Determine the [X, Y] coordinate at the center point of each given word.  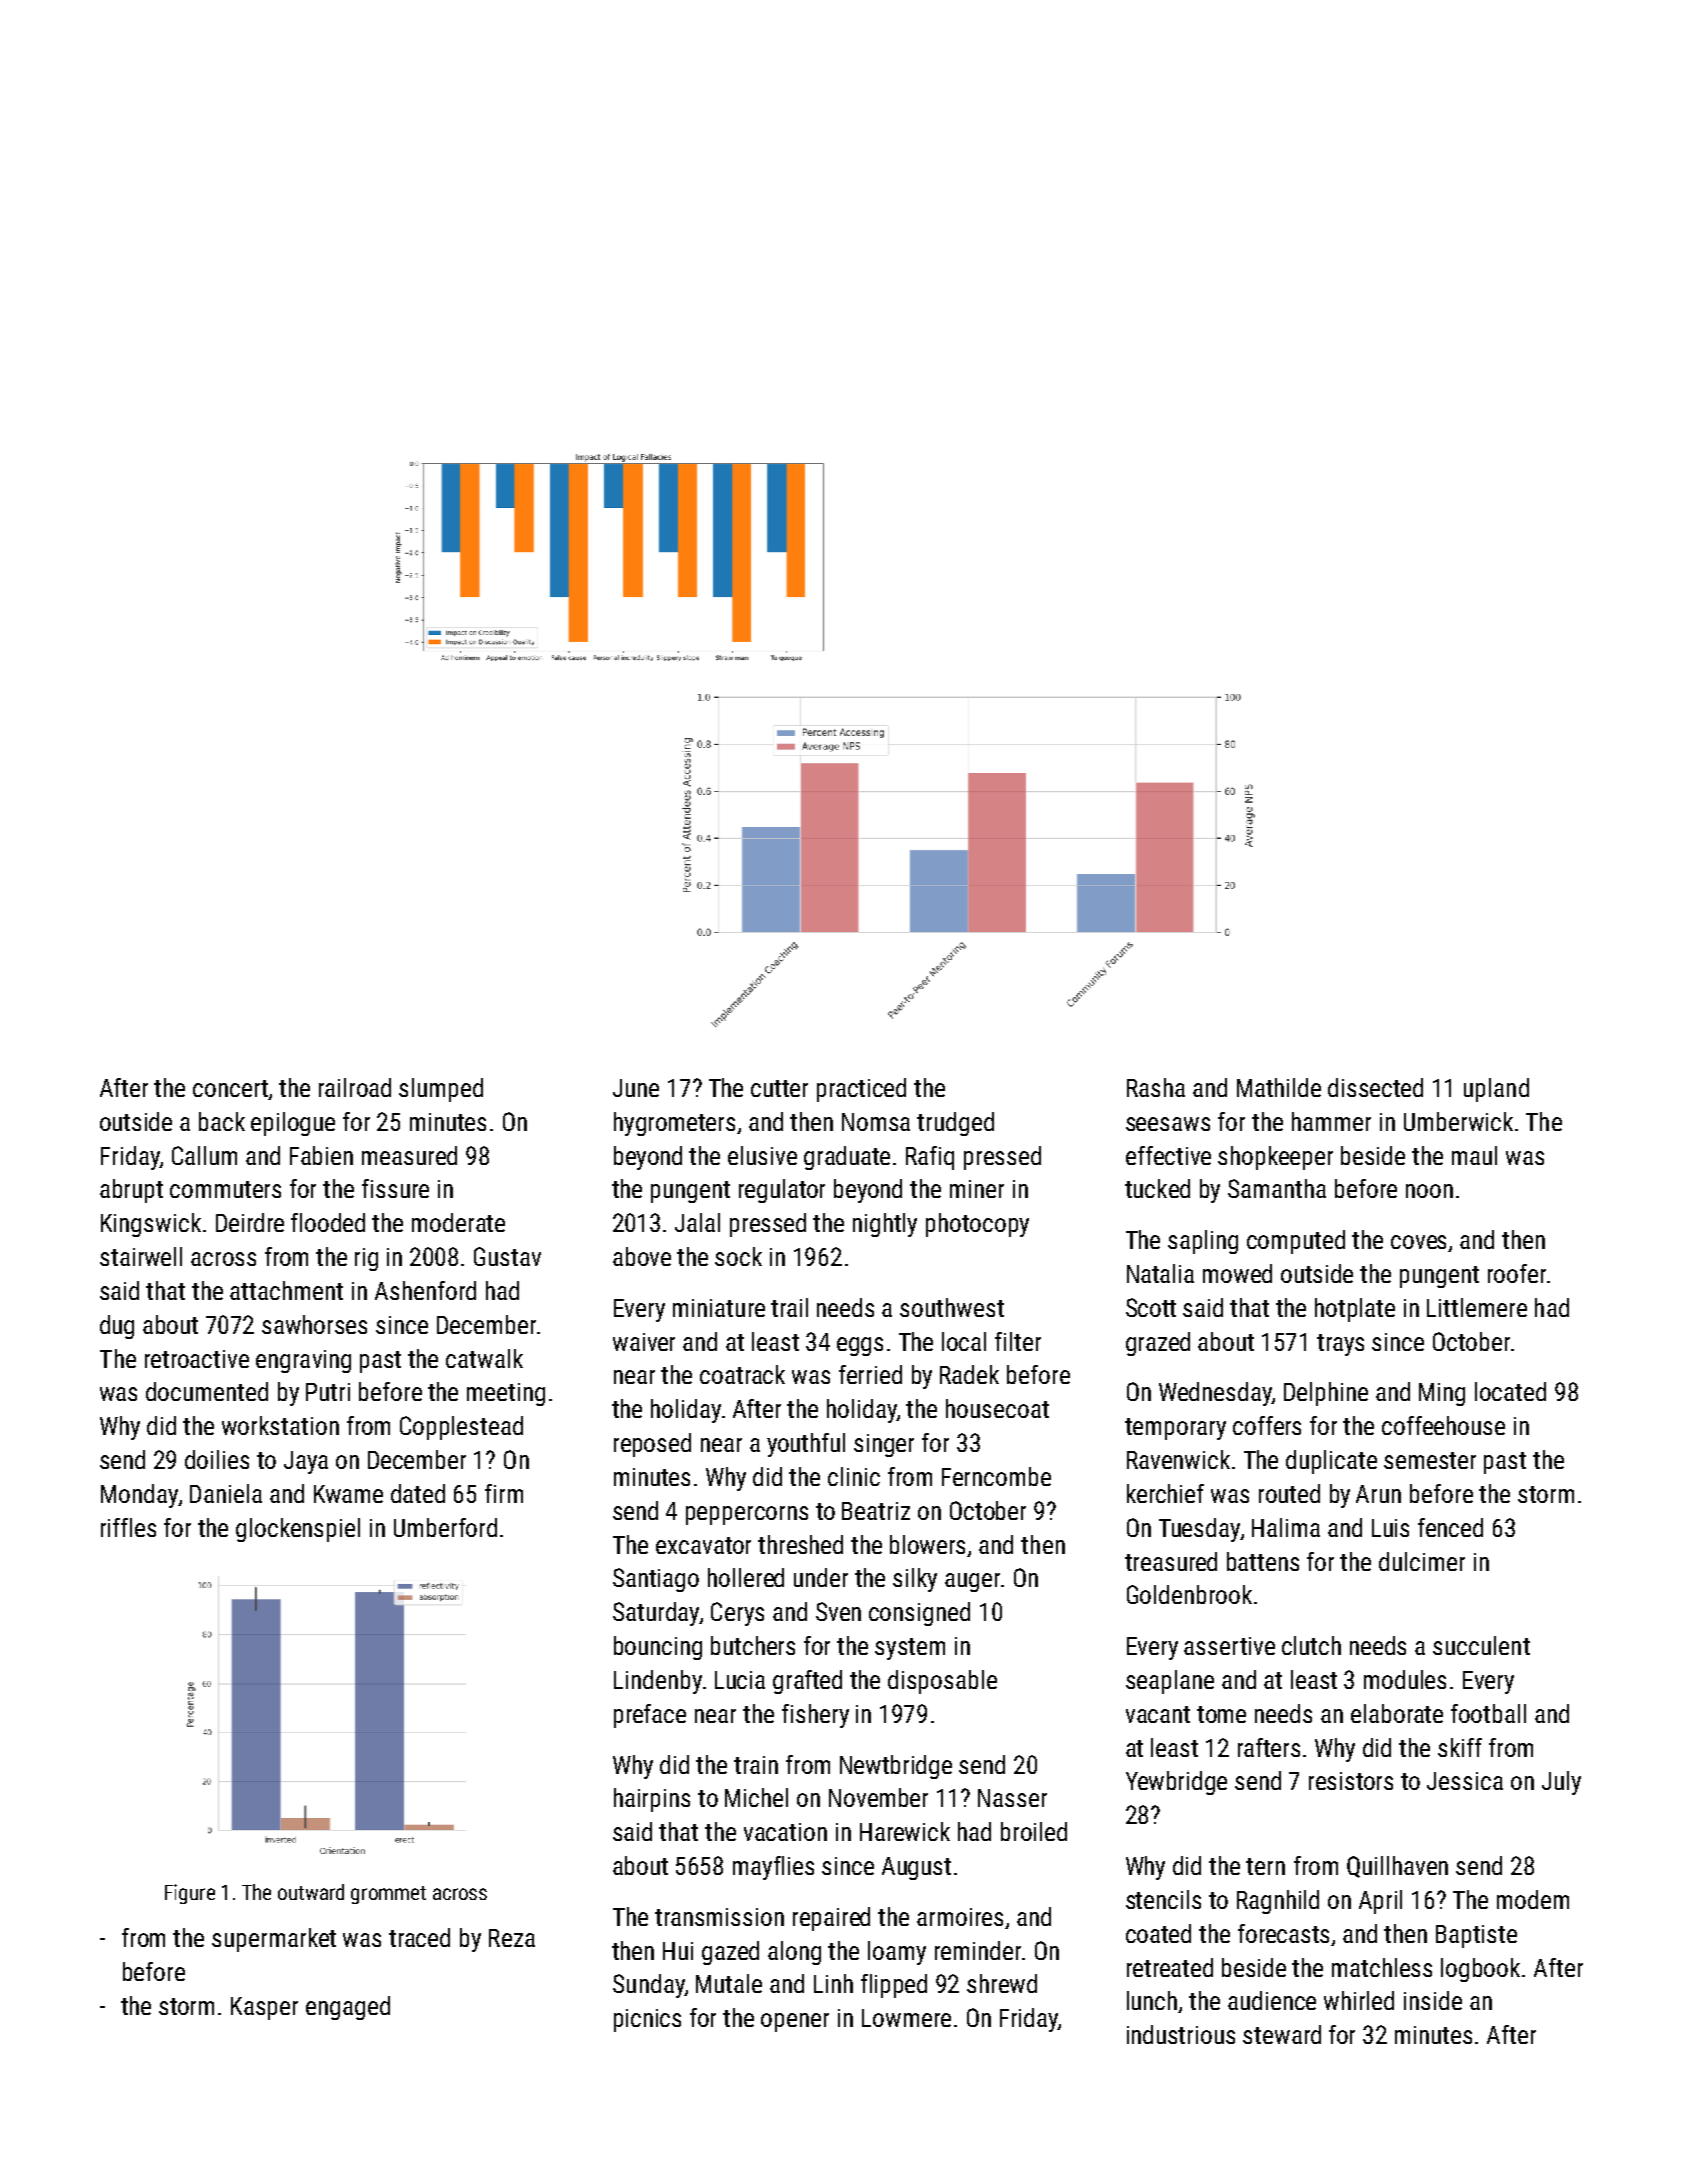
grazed [1158, 1344]
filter [1018, 1341]
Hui [678, 1951]
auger [972, 1582]
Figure [190, 1894]
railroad [355, 1087]
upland [1496, 1090]
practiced [861, 1090]
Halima [1286, 1527]
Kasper [264, 2008]
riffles [128, 1527]
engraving [303, 1361]
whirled [1359, 2000]
